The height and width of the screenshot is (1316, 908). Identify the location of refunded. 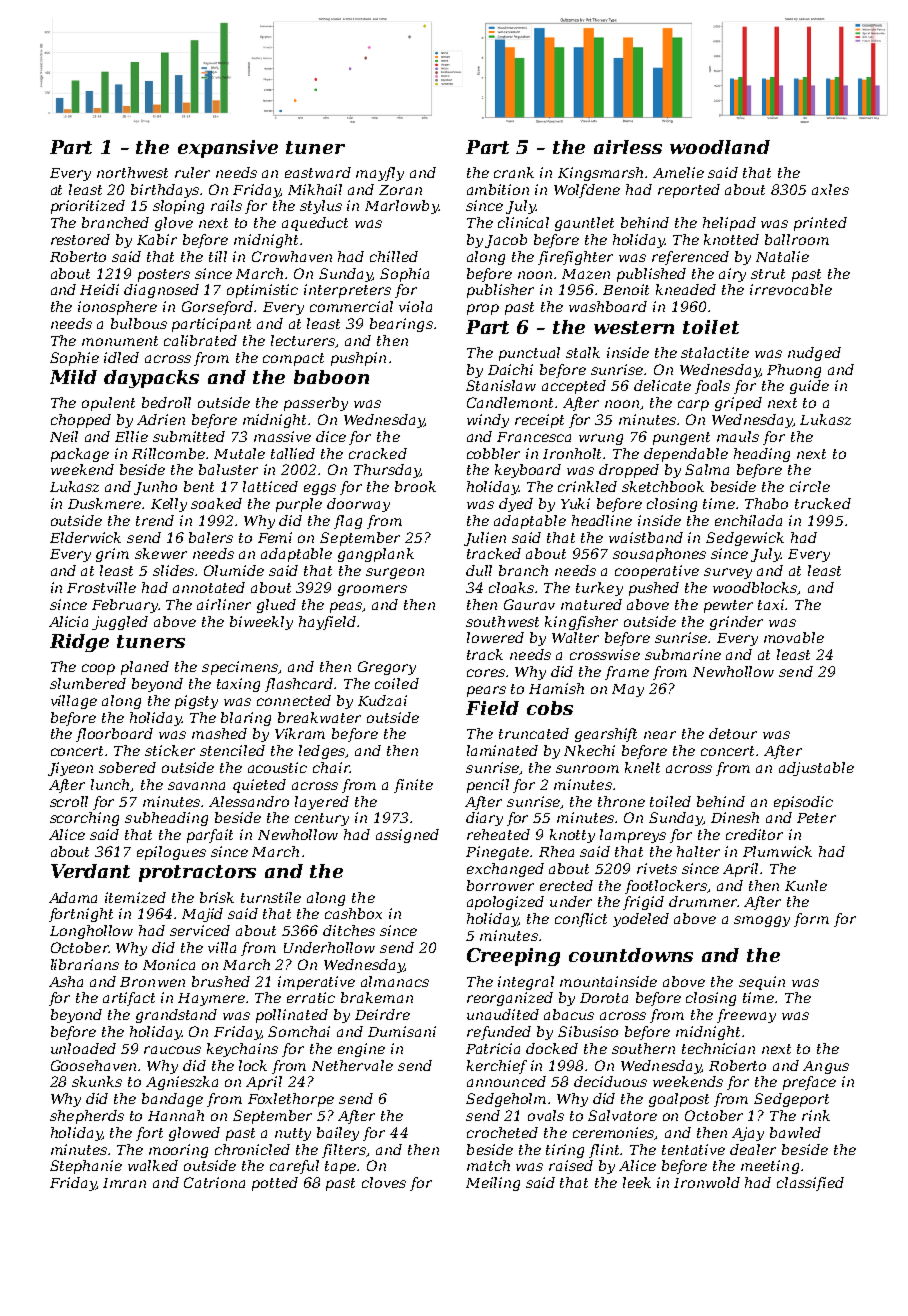
(499, 1033).
